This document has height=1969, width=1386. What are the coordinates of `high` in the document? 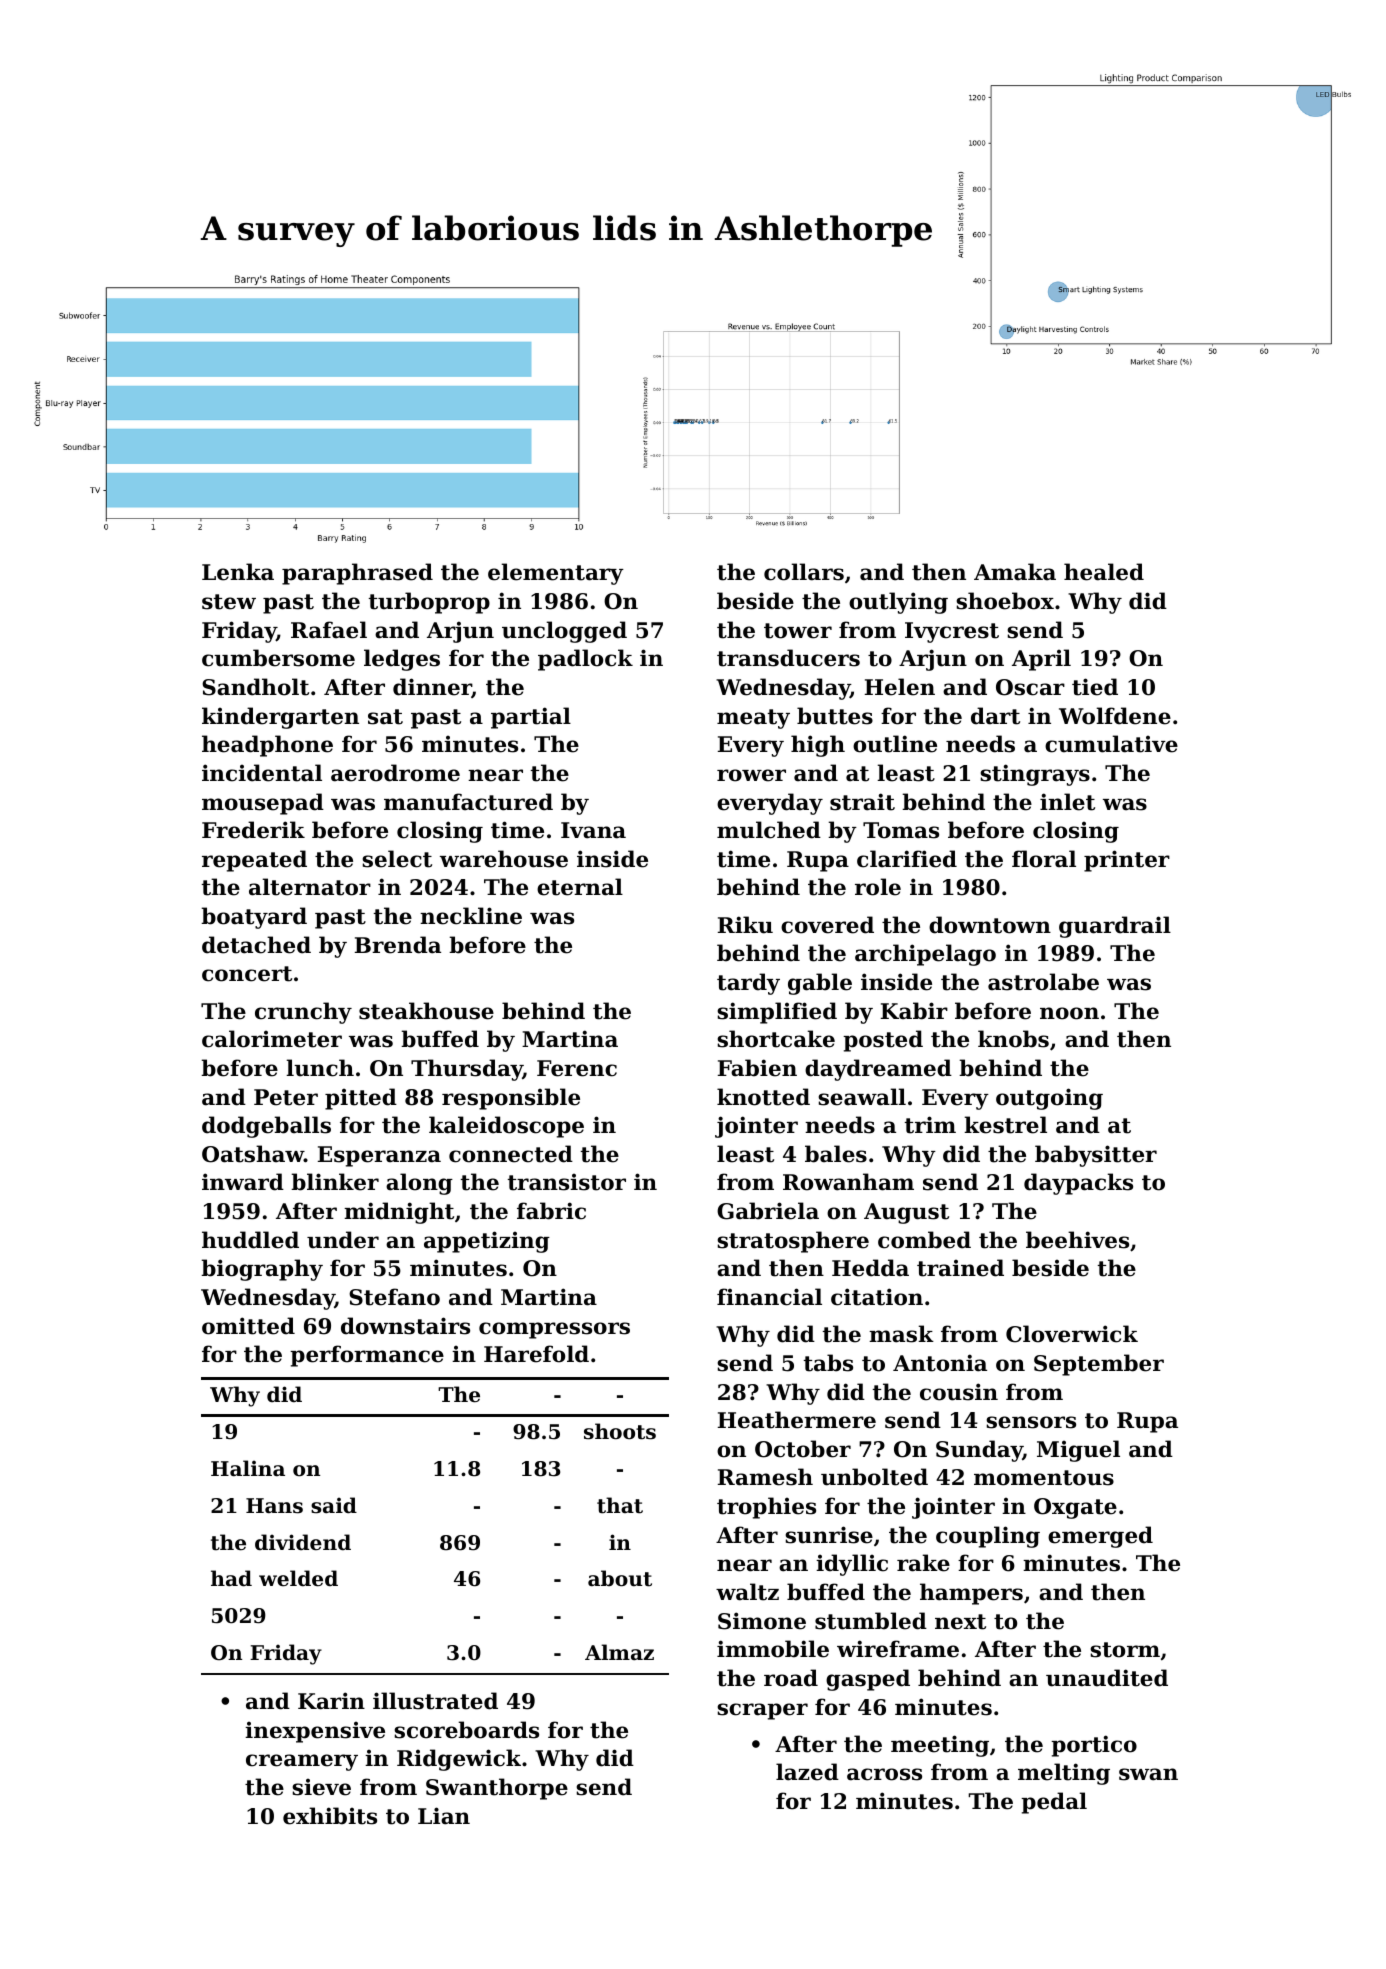 It's located at (818, 746).
